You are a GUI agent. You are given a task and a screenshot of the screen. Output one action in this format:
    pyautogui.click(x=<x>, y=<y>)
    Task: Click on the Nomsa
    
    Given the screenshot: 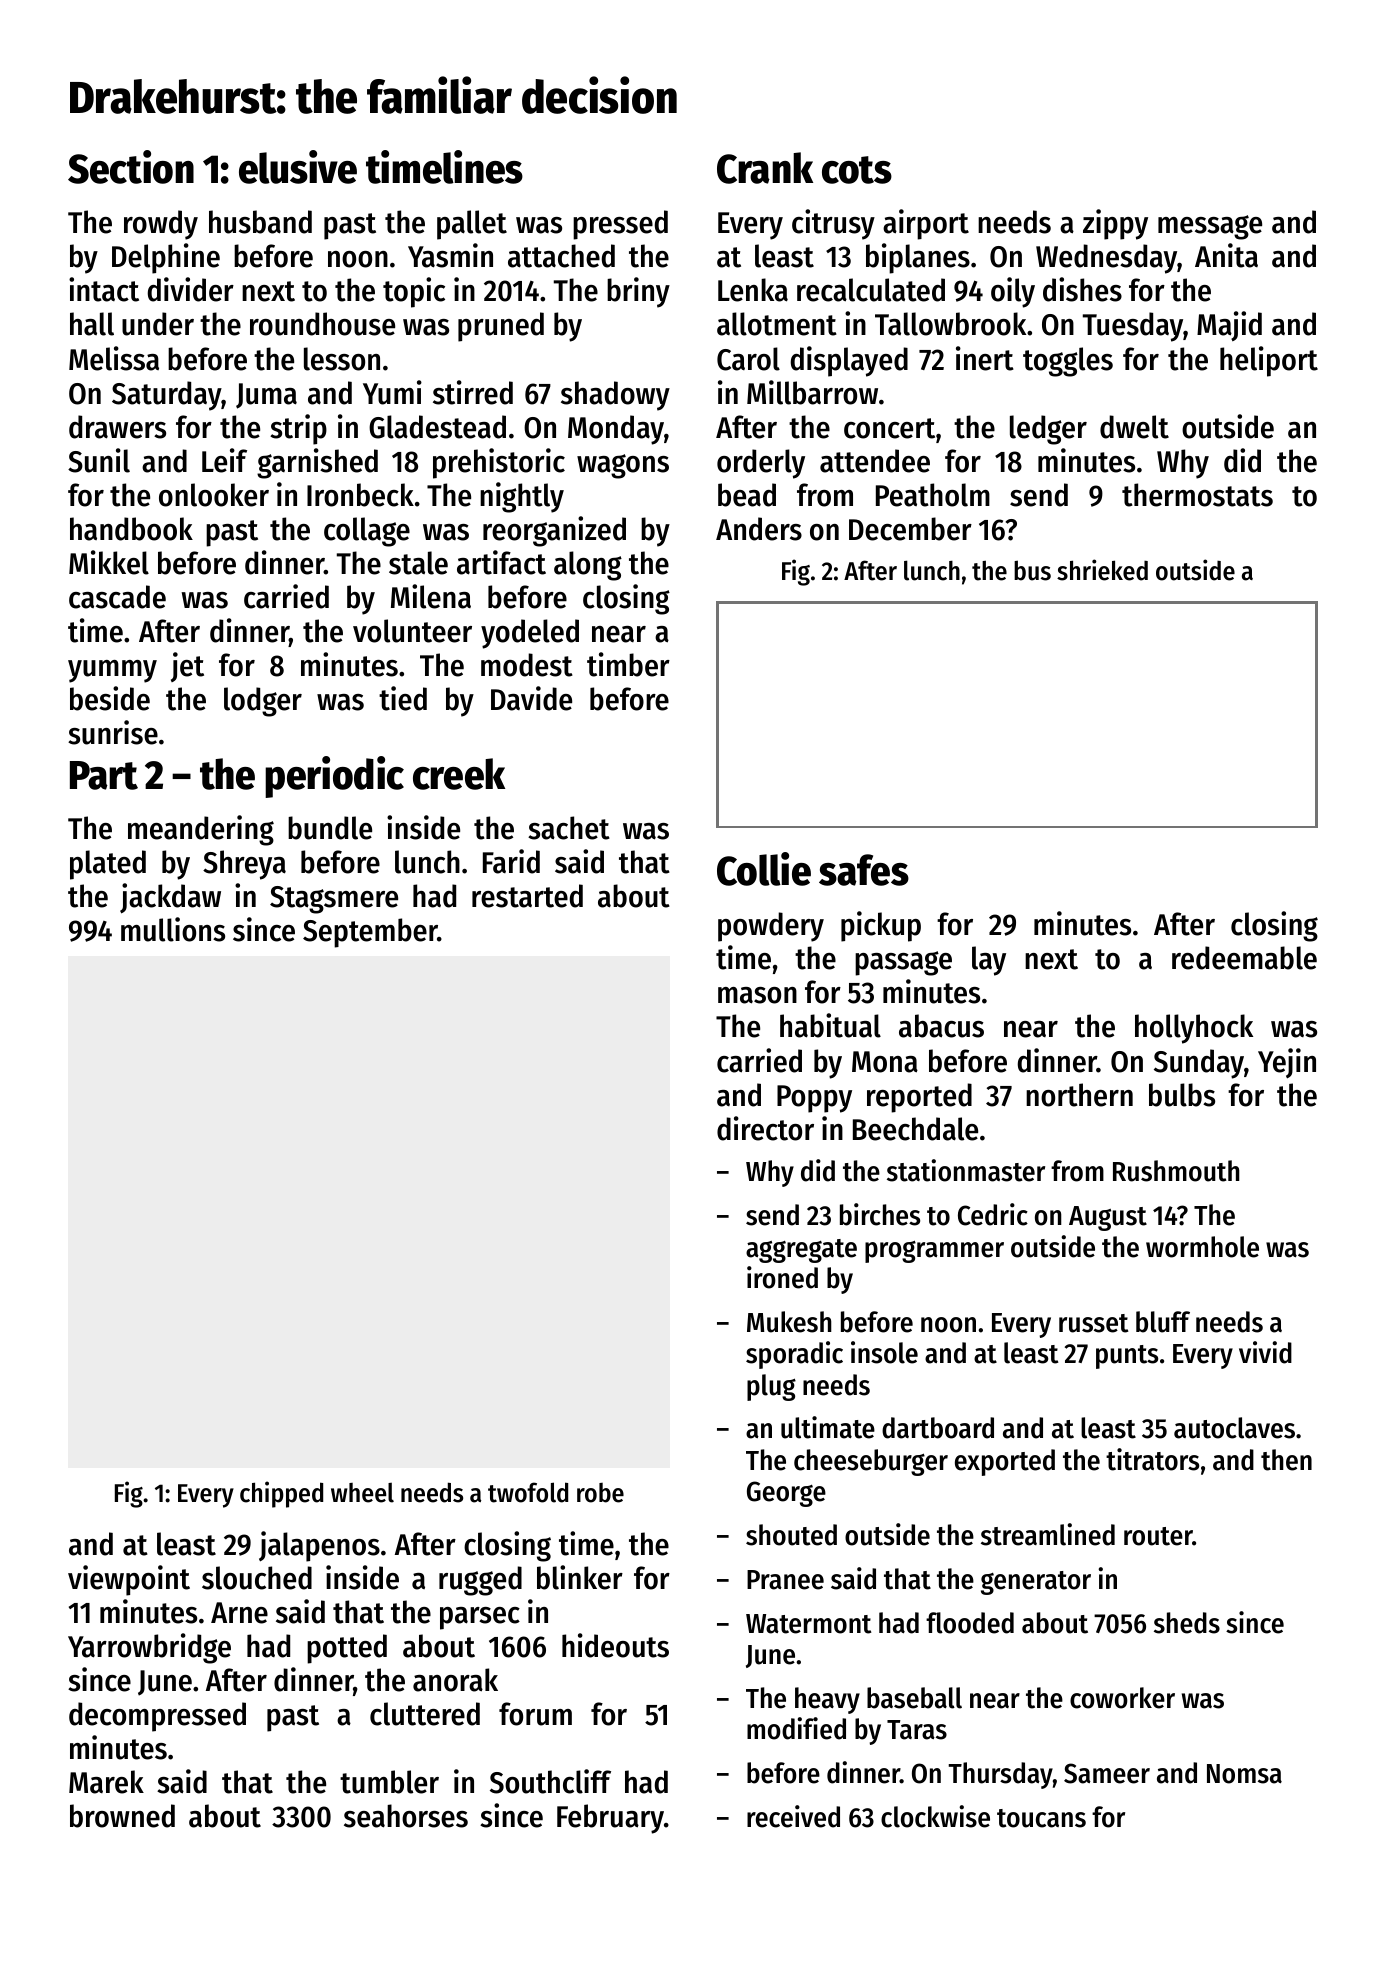 What is the action you would take?
    pyautogui.click(x=1244, y=1774)
